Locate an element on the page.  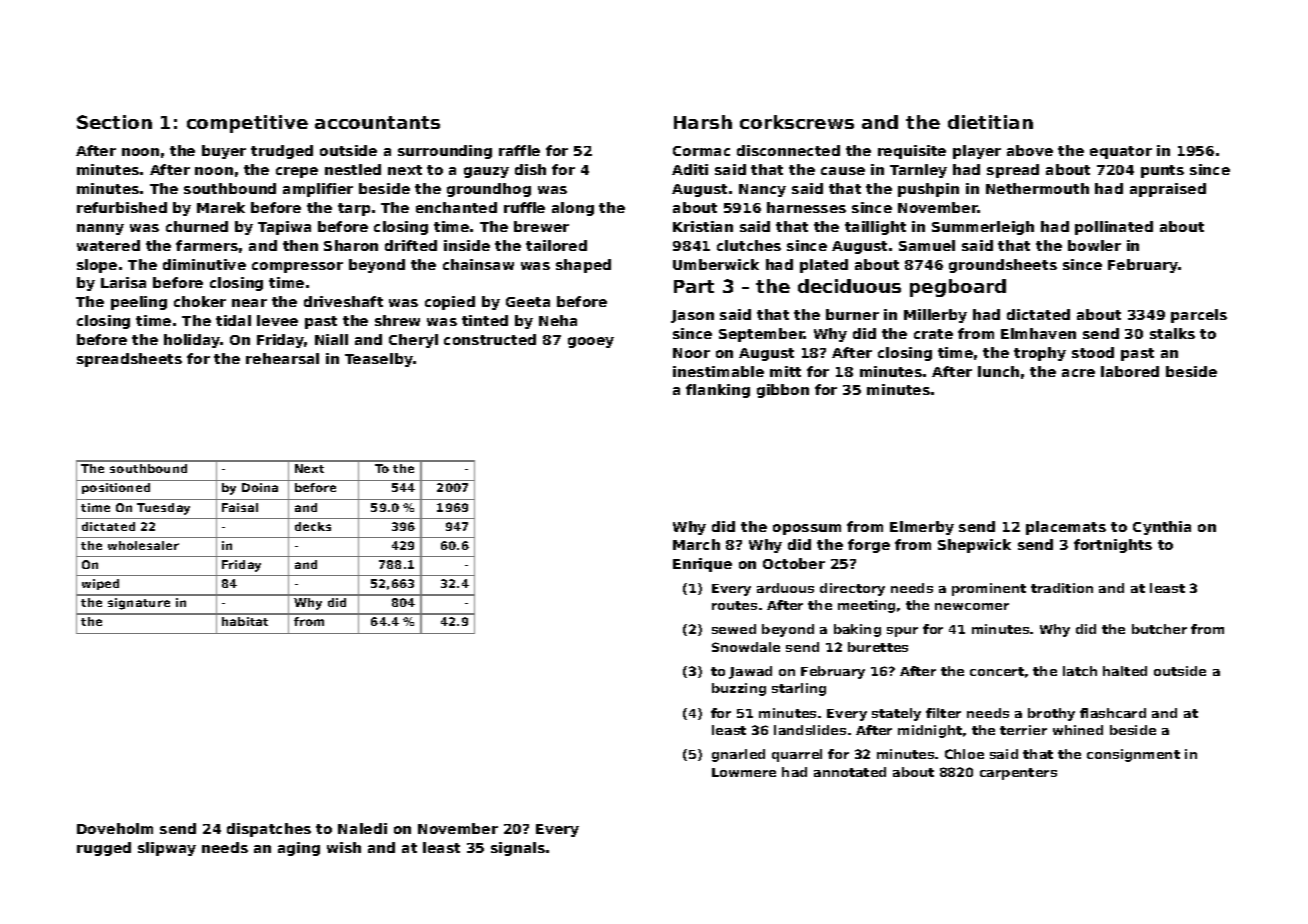
Naledi is located at coordinates (362, 828).
